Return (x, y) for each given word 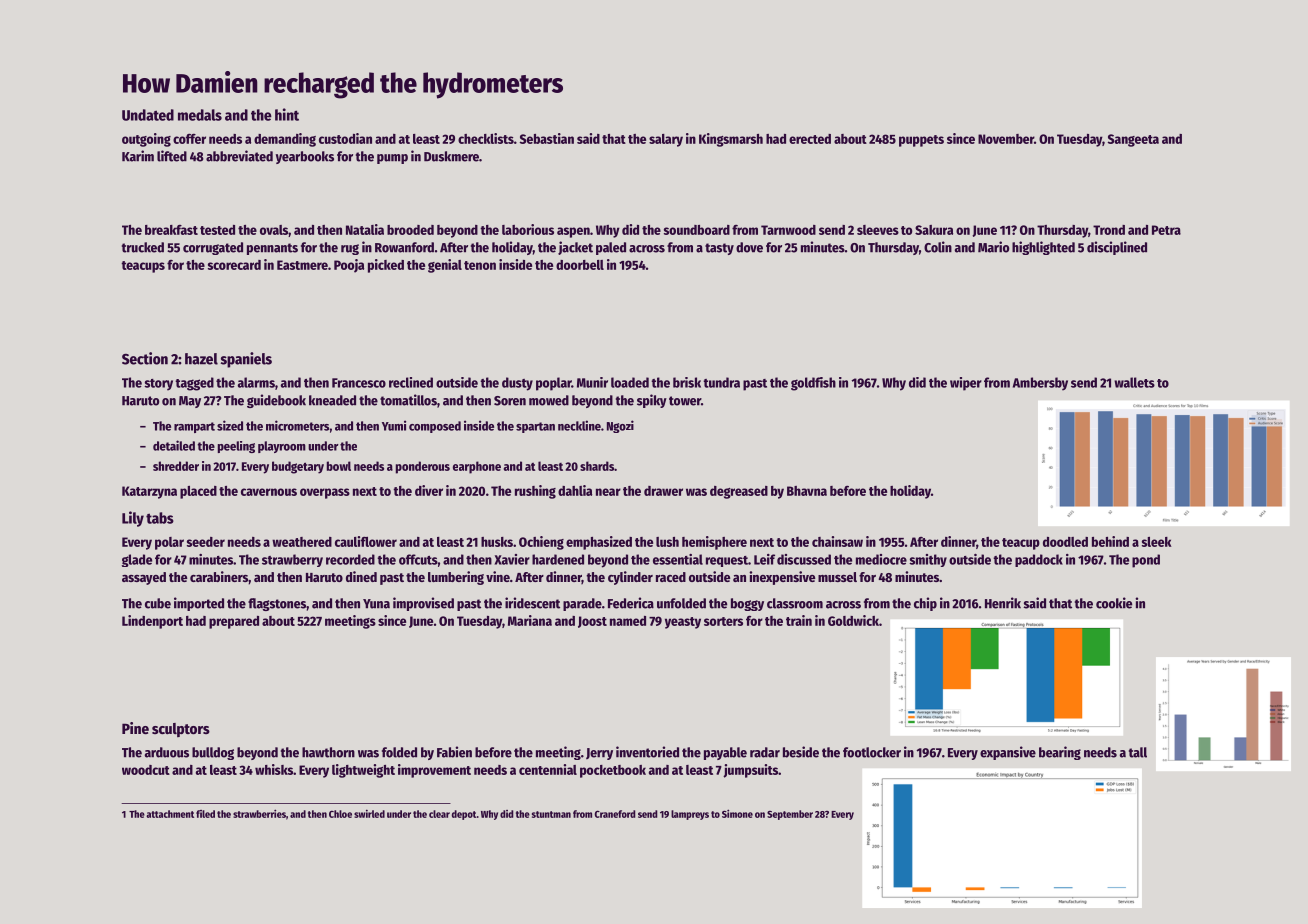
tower (685, 401)
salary (666, 140)
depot (464, 815)
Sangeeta (1133, 140)
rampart (194, 427)
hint (287, 114)
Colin (938, 247)
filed (205, 814)
